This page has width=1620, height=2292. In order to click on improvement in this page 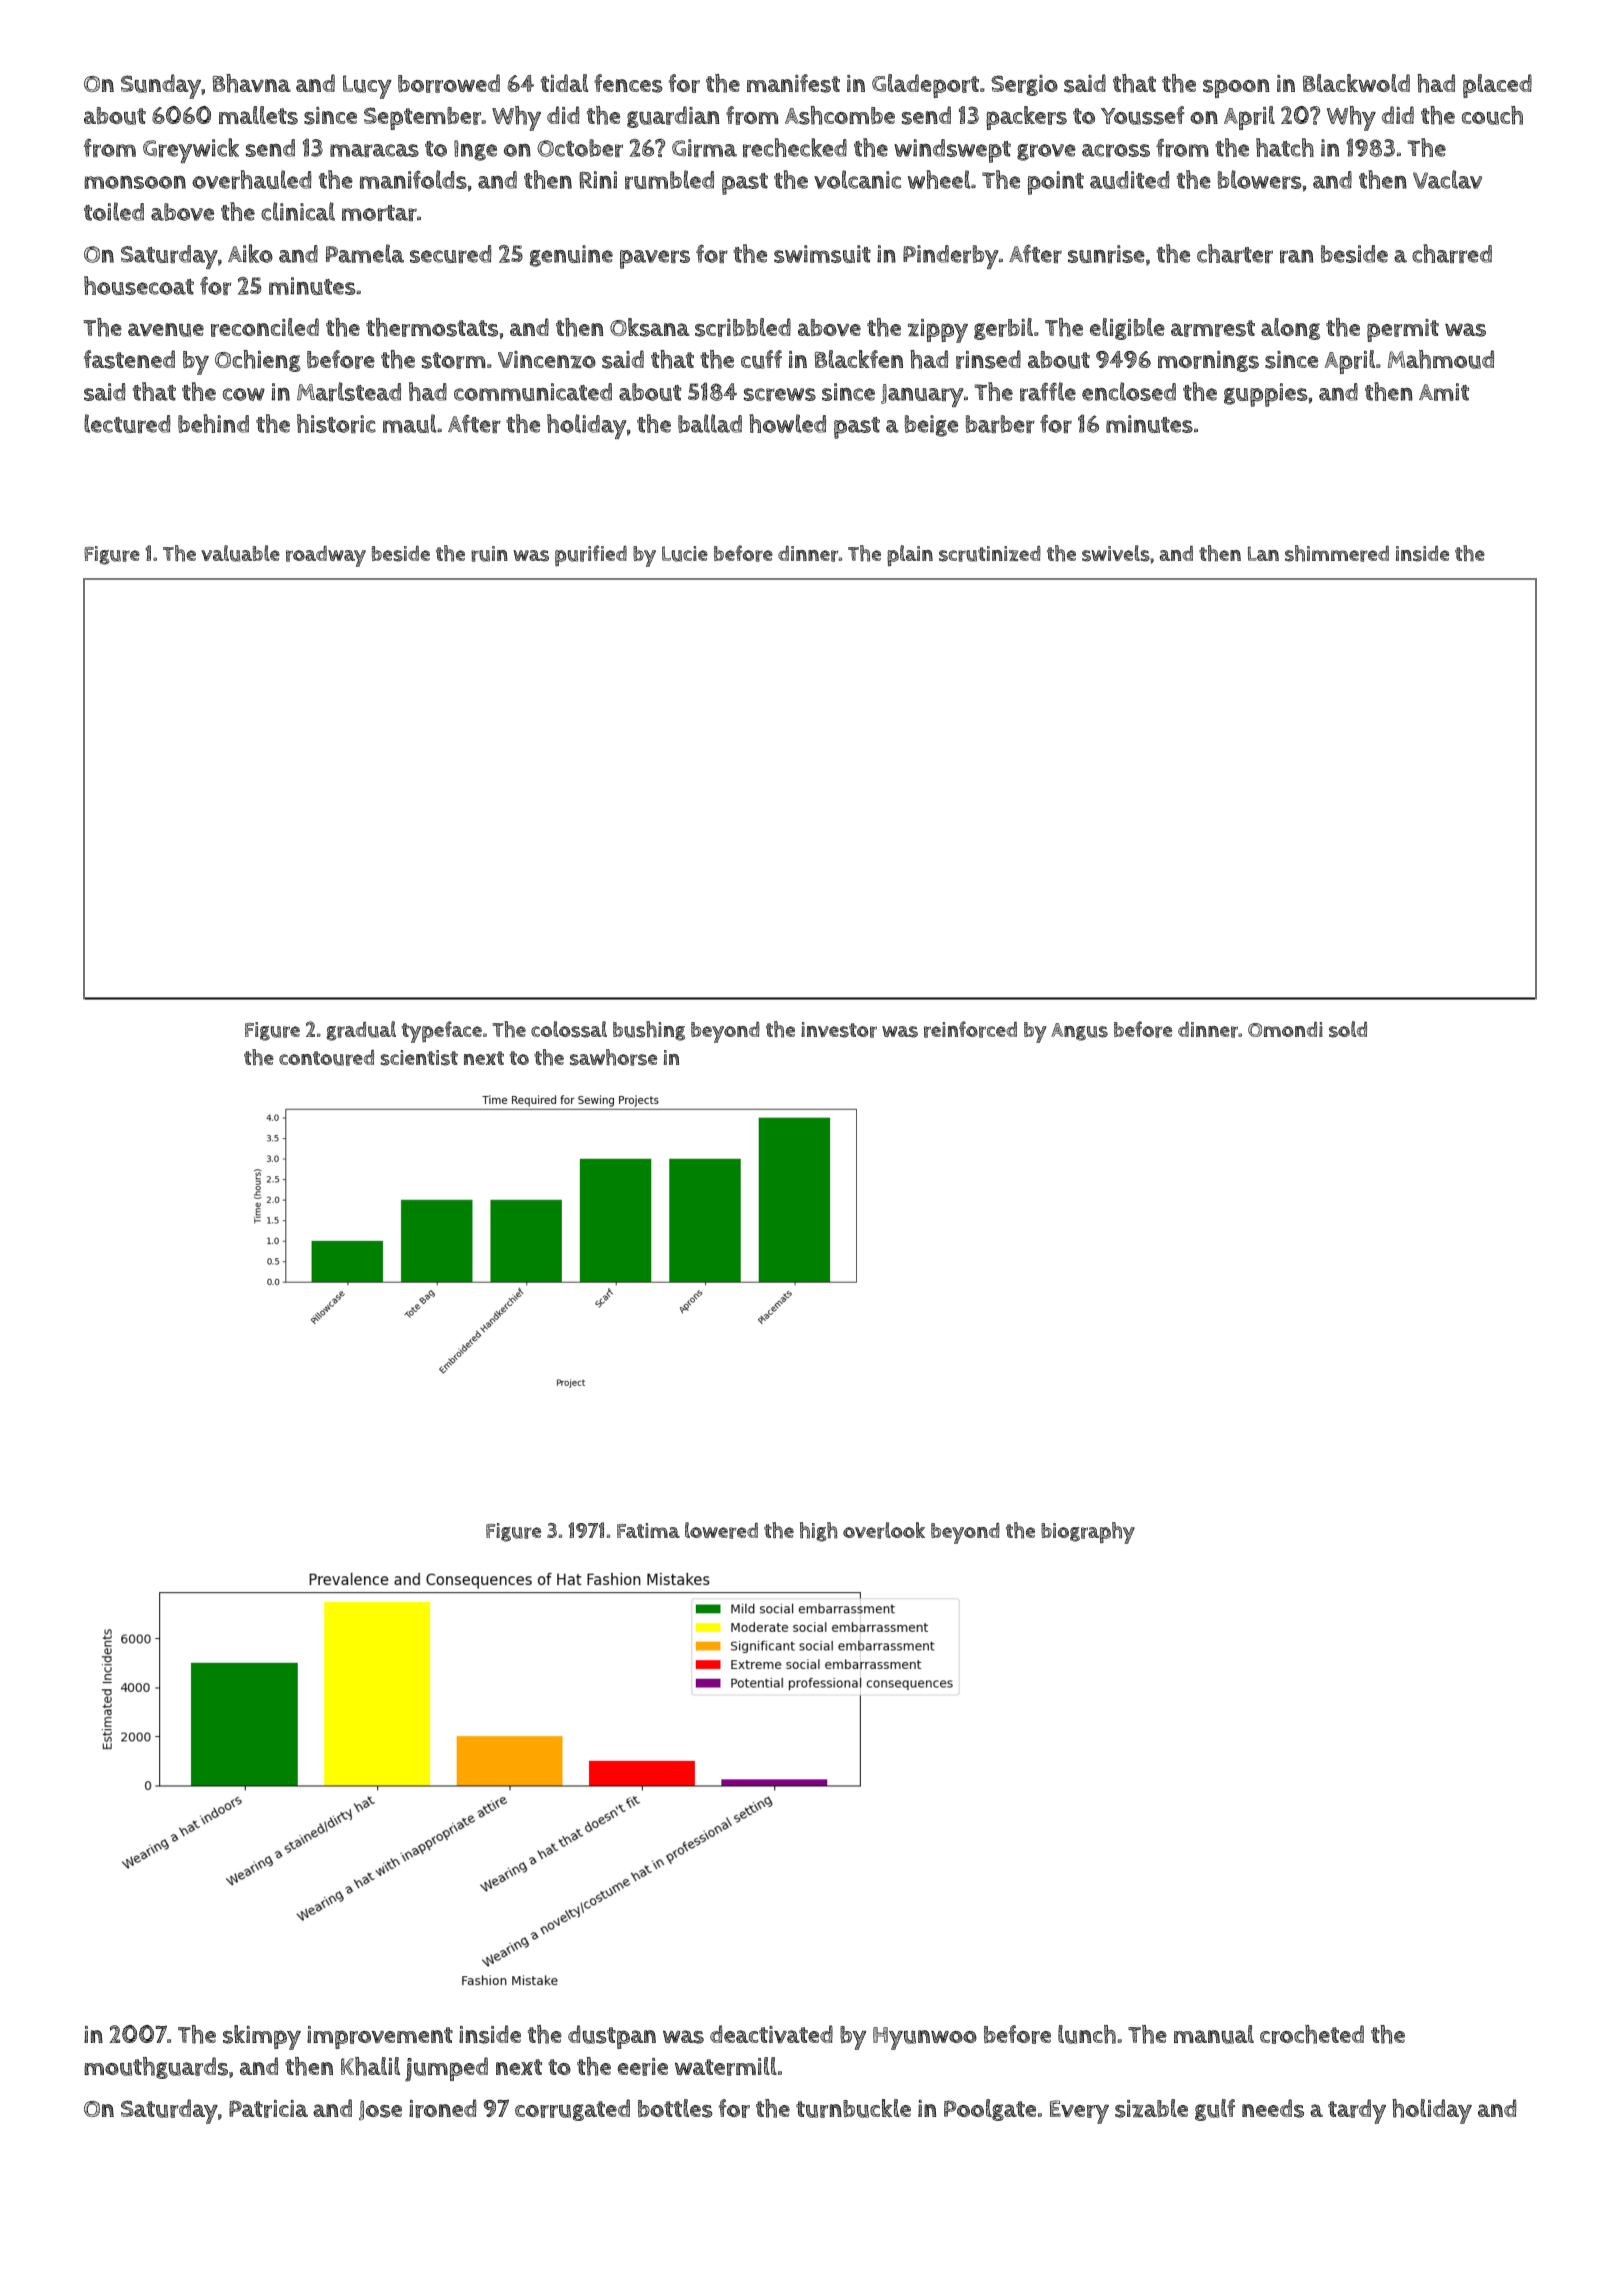, I will do `click(380, 2037)`.
